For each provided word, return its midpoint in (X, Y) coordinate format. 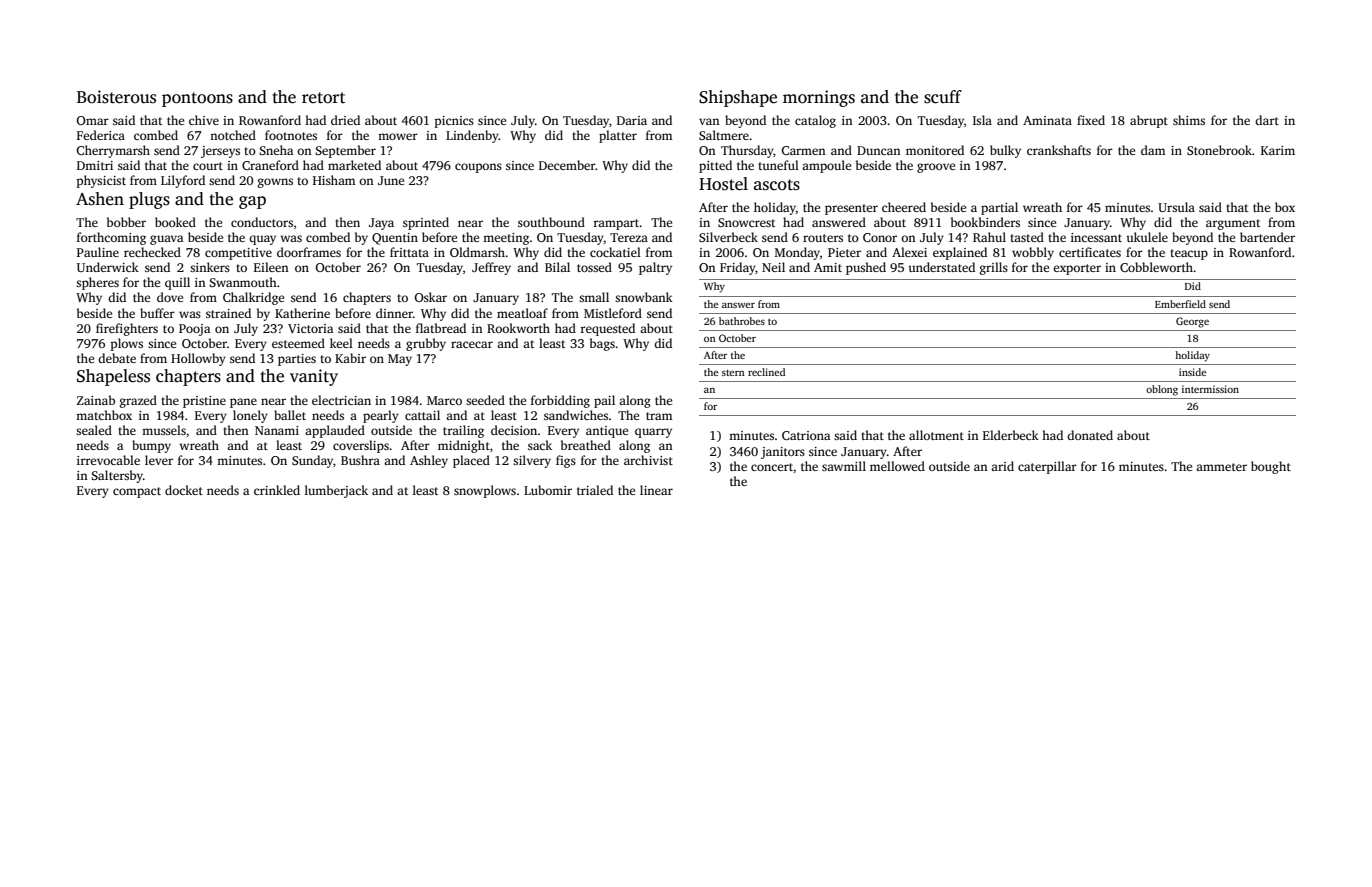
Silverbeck (728, 237)
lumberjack (336, 491)
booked (175, 222)
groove (936, 168)
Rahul (989, 237)
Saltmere (724, 135)
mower (398, 136)
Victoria (310, 328)
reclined (766, 372)
